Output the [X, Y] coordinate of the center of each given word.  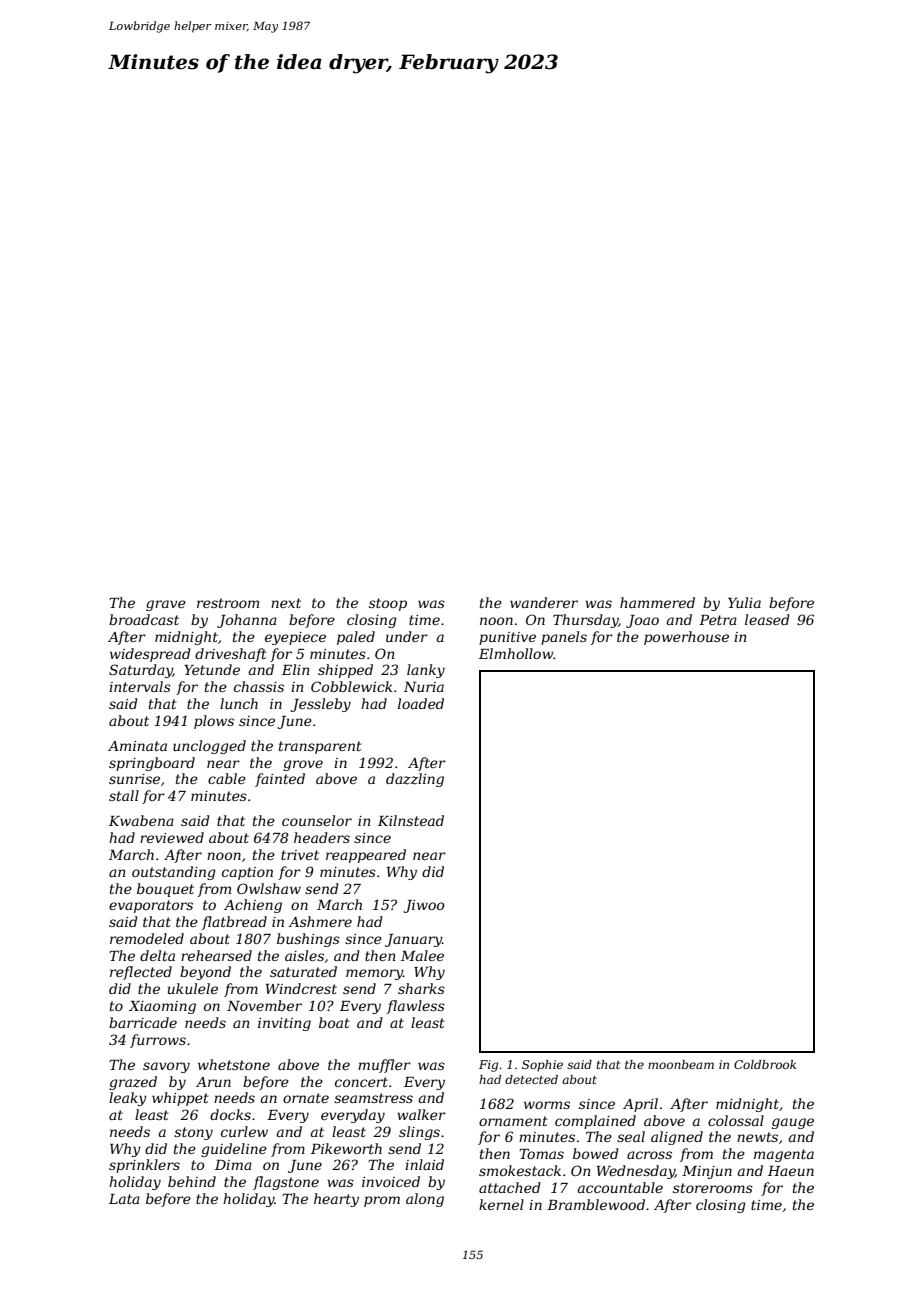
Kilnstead [411, 820]
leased [767, 619]
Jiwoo [423, 906]
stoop [388, 604]
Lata [124, 1199]
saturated [303, 971]
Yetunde [212, 669]
